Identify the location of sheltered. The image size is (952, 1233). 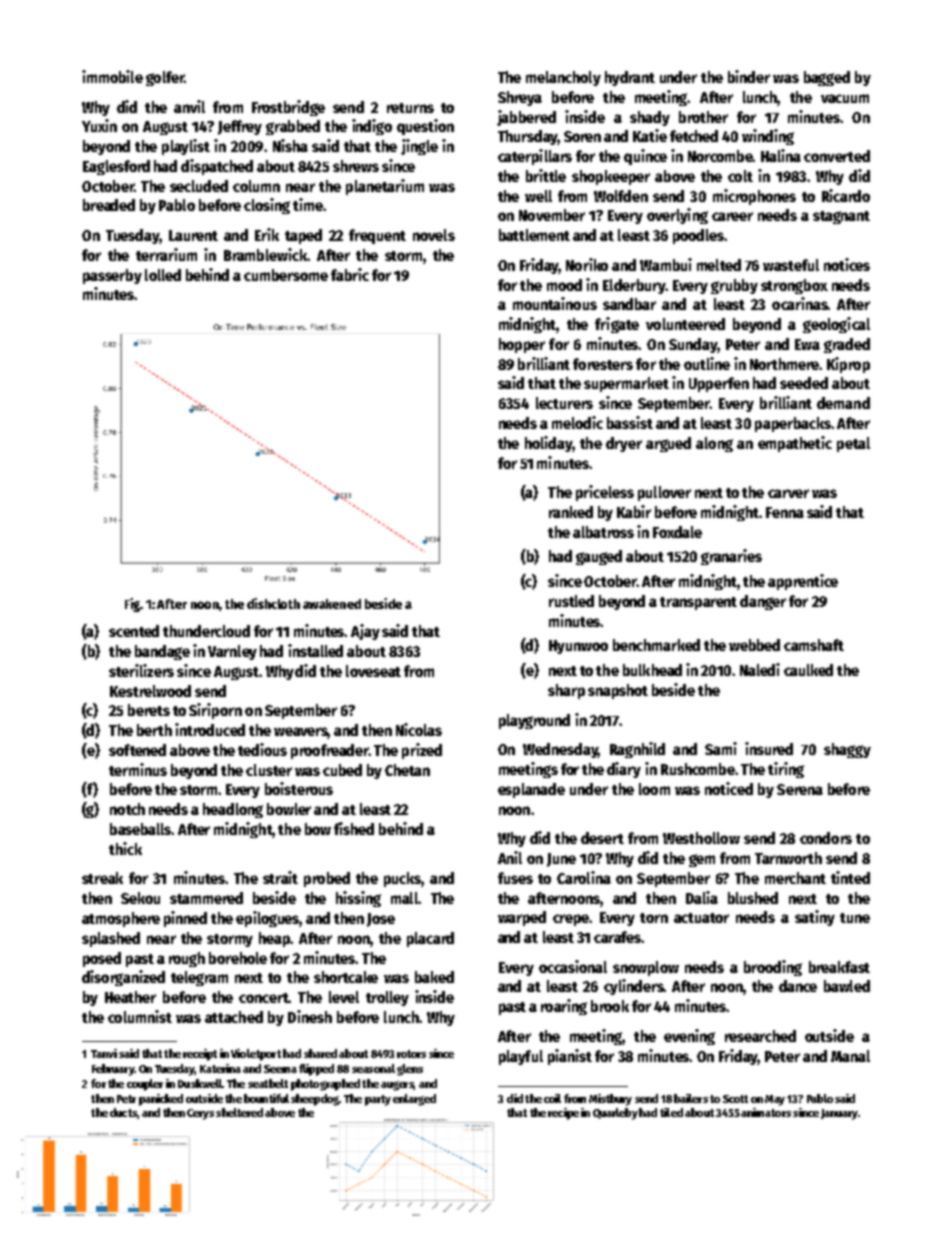
(239, 1112).
